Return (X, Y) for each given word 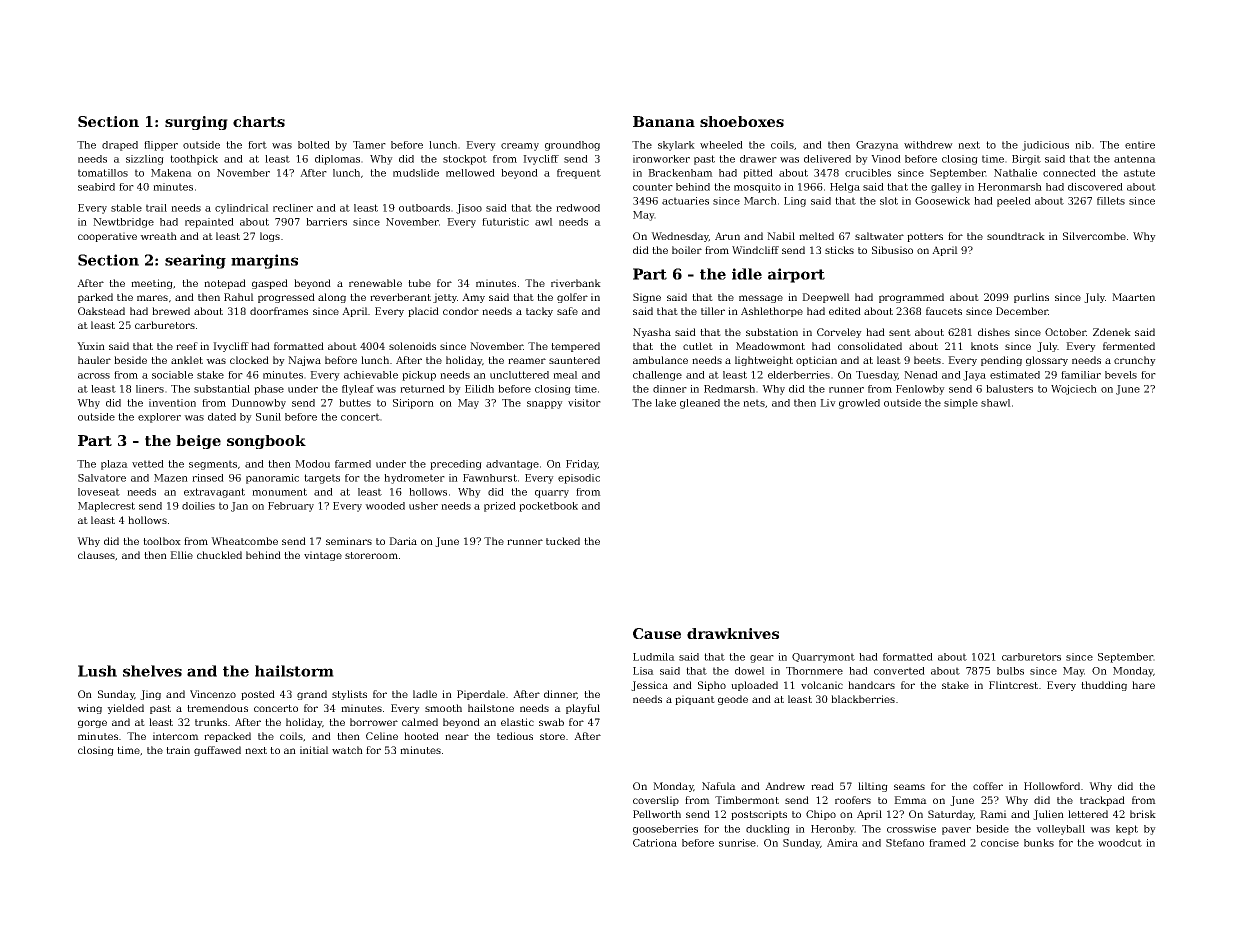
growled (859, 404)
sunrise (737, 843)
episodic (579, 479)
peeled (1014, 202)
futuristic (505, 222)
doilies (198, 506)
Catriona (655, 843)
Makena (171, 173)
